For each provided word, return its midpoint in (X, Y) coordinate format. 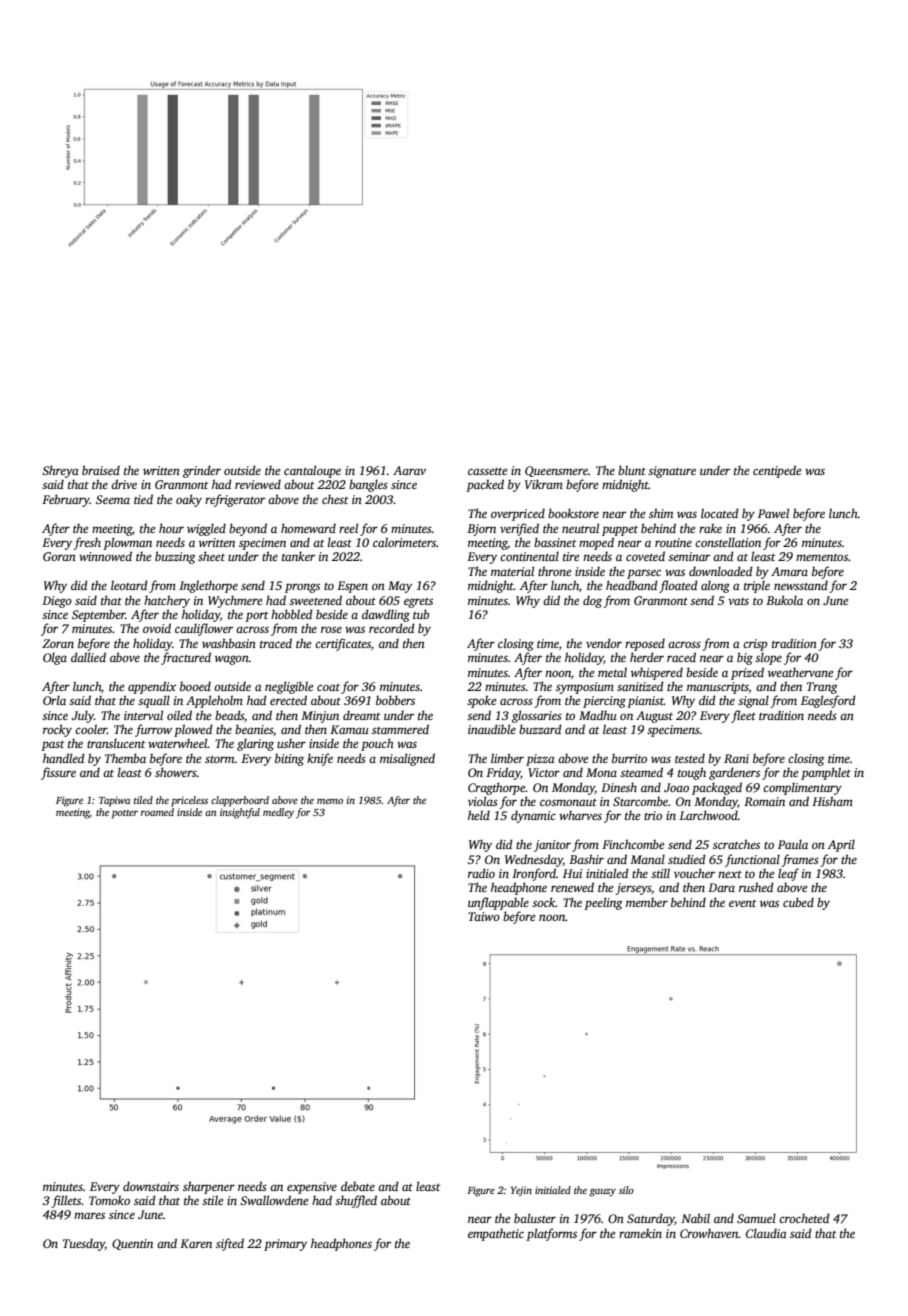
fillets (66, 1201)
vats (738, 601)
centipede (777, 471)
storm (220, 759)
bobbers (395, 700)
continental (529, 556)
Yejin (521, 1191)
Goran (59, 556)
